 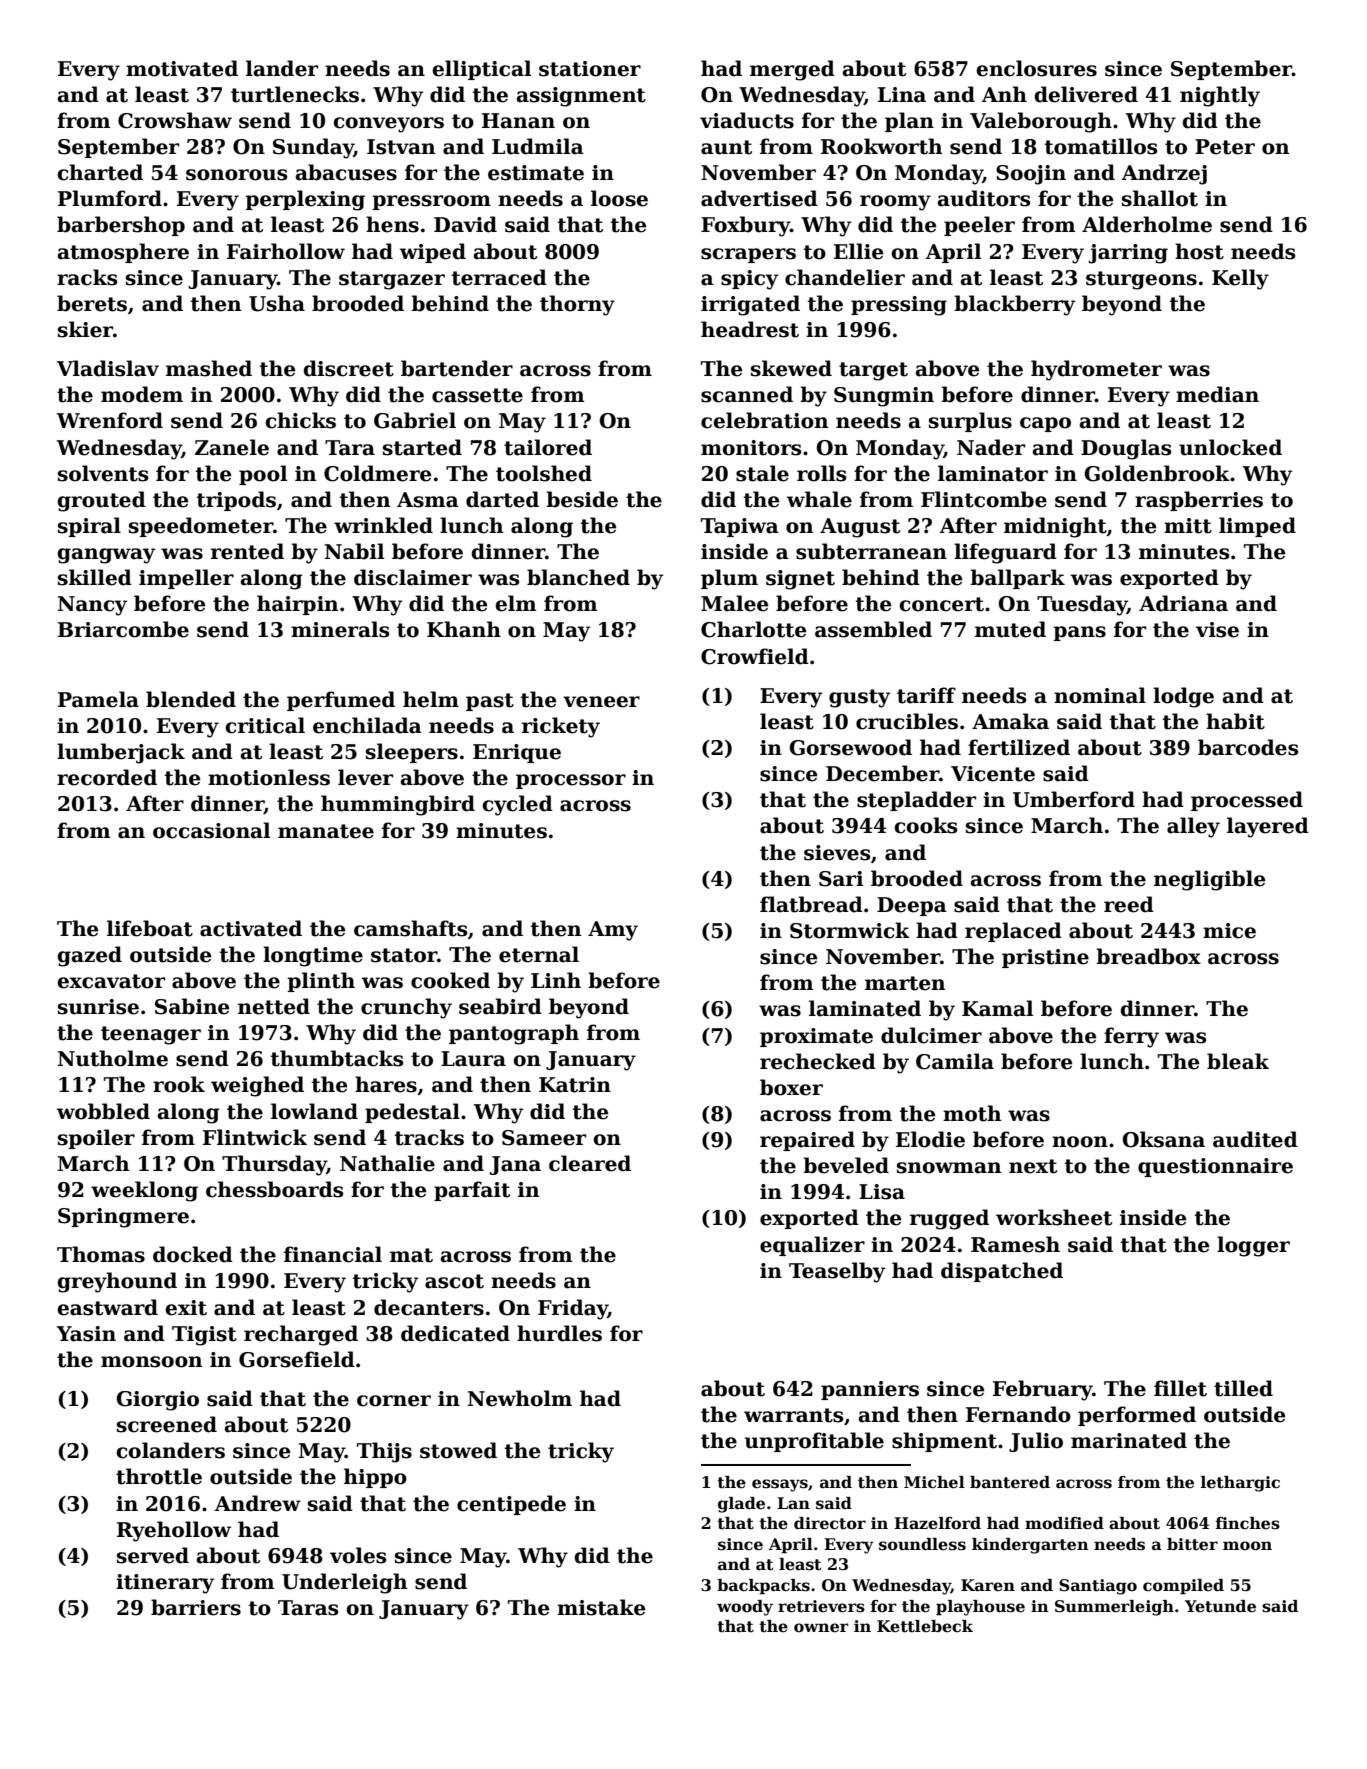 What do you see at coordinates (590, 1163) in the screenshot?
I see `cleared` at bounding box center [590, 1163].
